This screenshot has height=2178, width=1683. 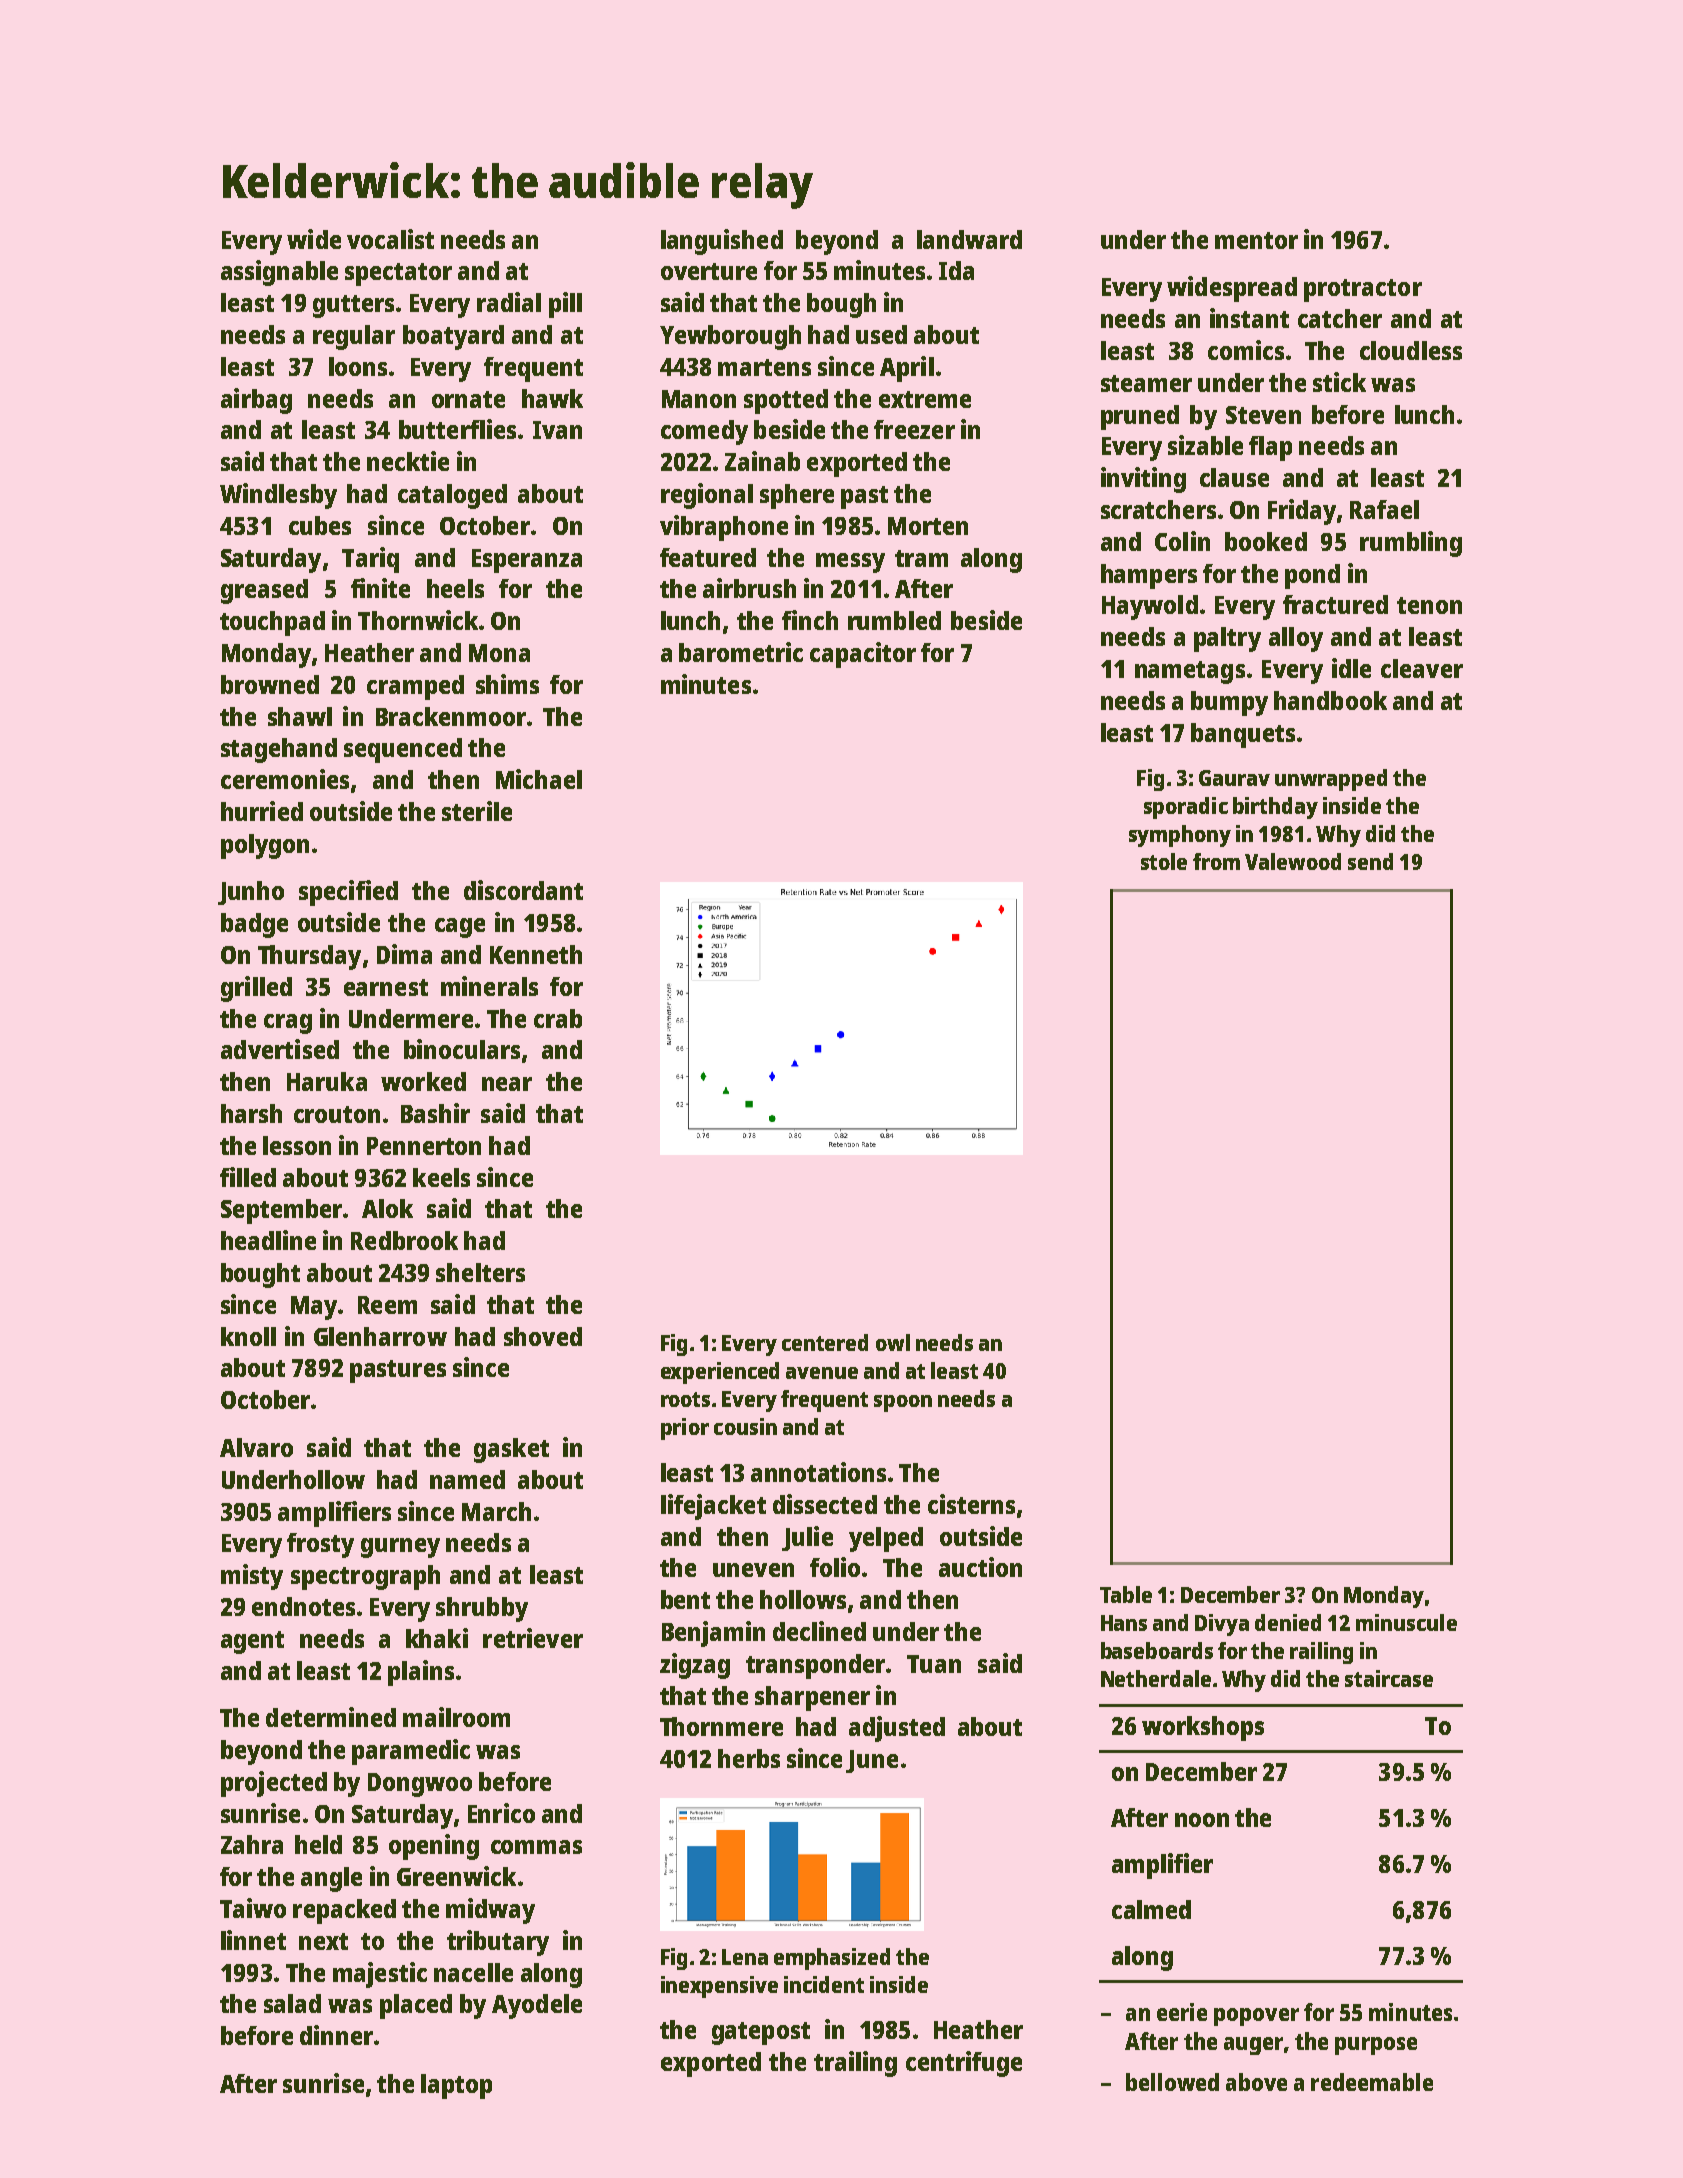 What do you see at coordinates (1411, 350) in the screenshot?
I see `cloudless` at bounding box center [1411, 350].
